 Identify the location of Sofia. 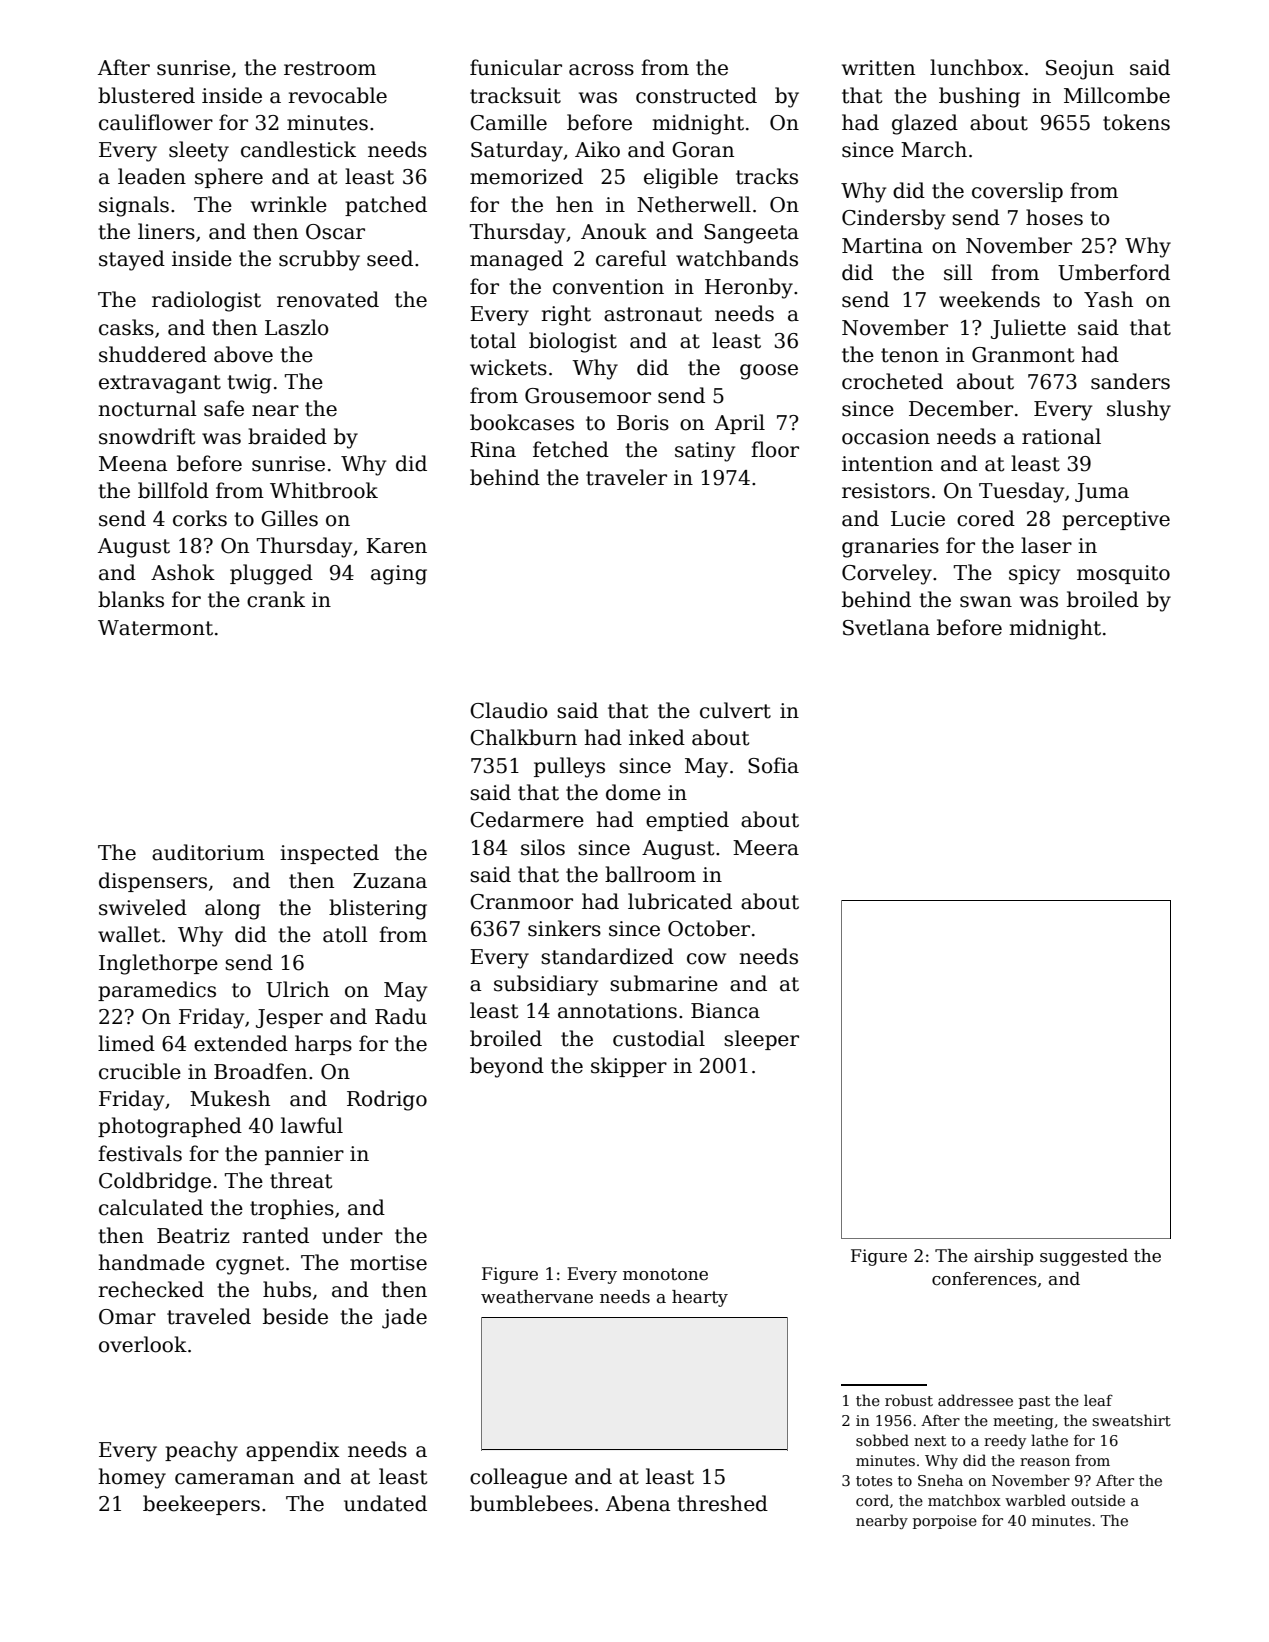
(773, 765).
